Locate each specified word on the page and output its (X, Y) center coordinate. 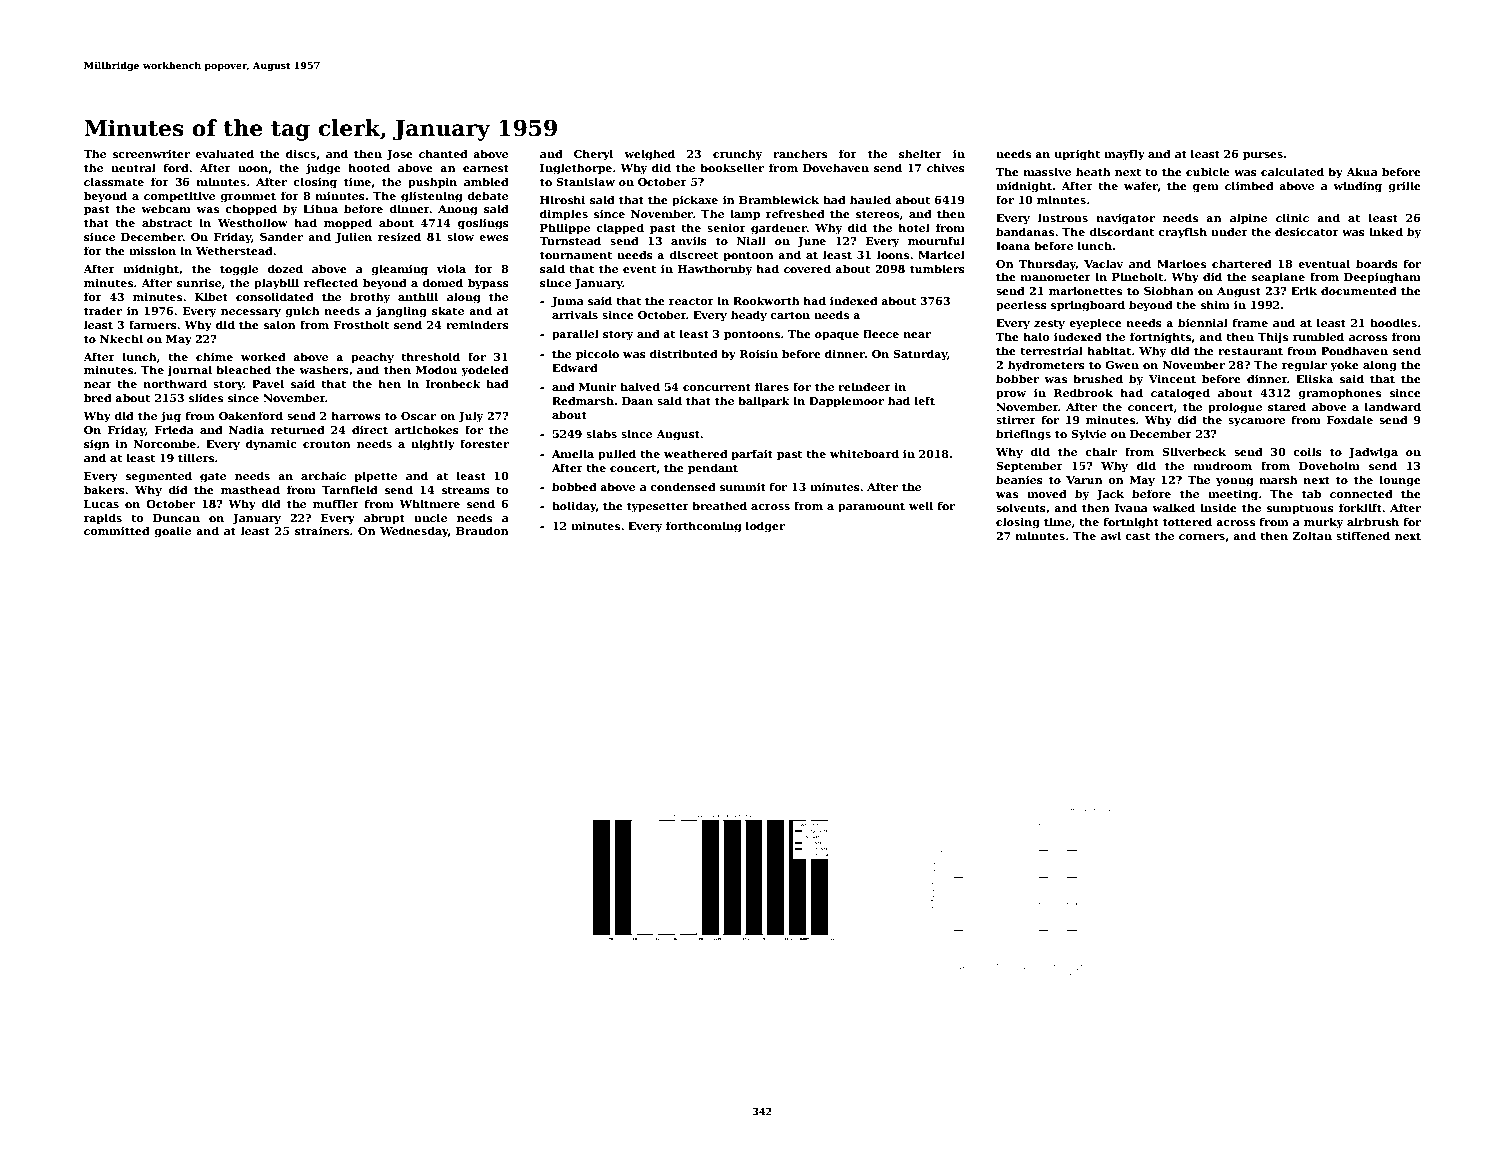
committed (117, 530)
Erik (1304, 290)
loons (893, 254)
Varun (1084, 480)
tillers (196, 457)
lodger (765, 527)
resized (399, 236)
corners (1202, 537)
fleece (881, 333)
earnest (486, 168)
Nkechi (121, 338)
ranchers (800, 153)
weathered (696, 453)
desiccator (1307, 231)
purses (1263, 156)
